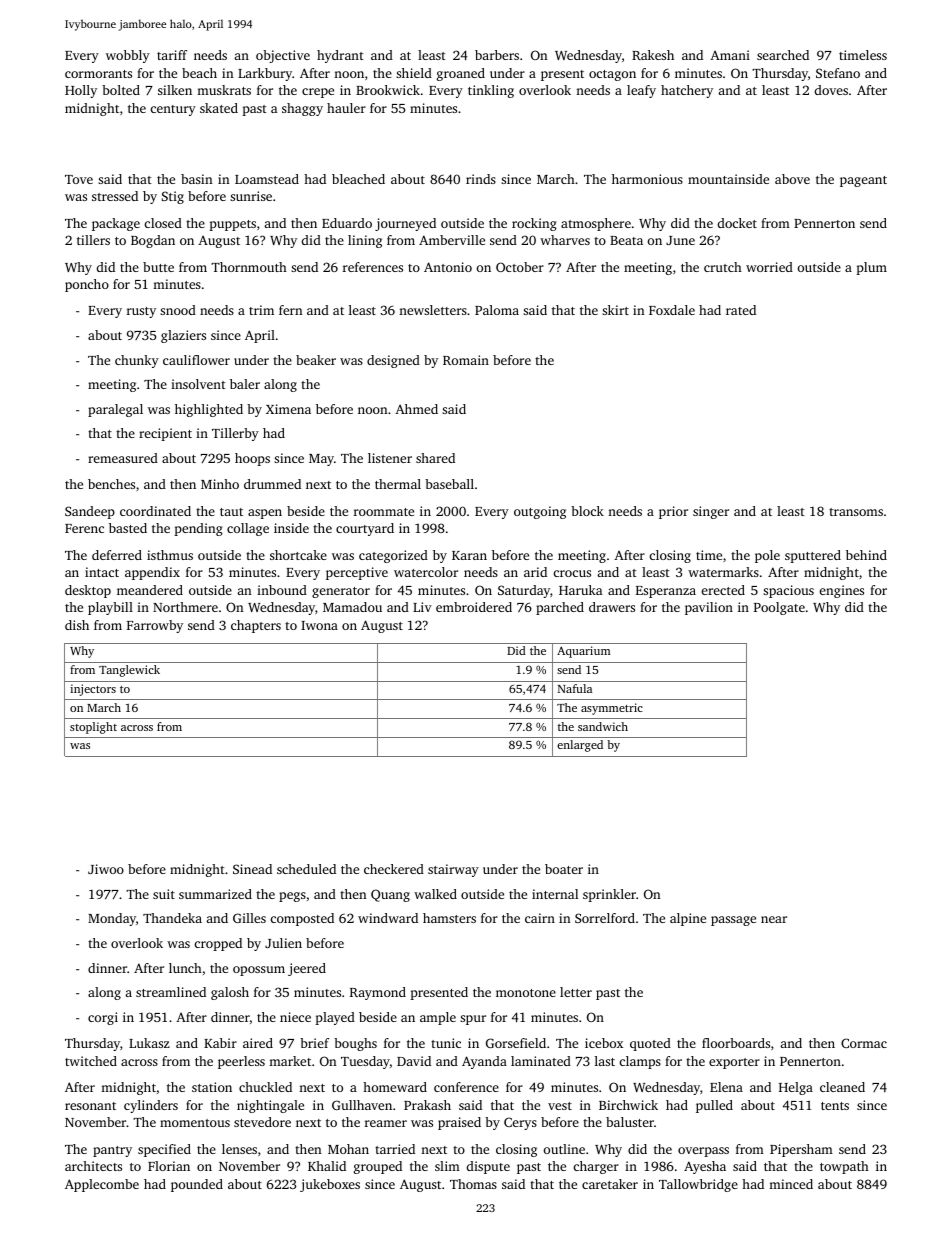 This screenshot has height=1233, width=952. I want to click on Tallowbridge, so click(698, 1185).
